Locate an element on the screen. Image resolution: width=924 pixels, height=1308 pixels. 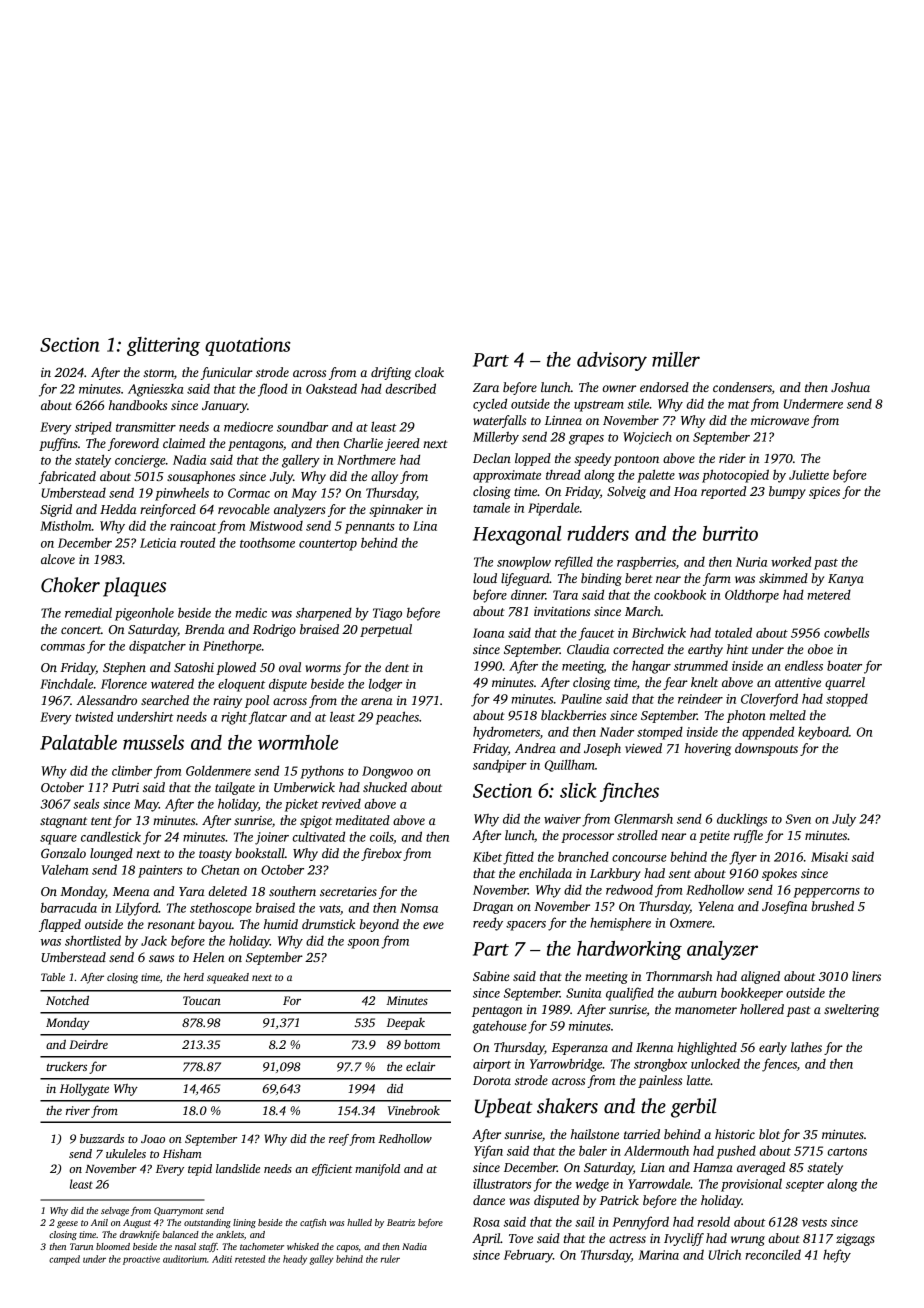
funicular is located at coordinates (226, 373).
